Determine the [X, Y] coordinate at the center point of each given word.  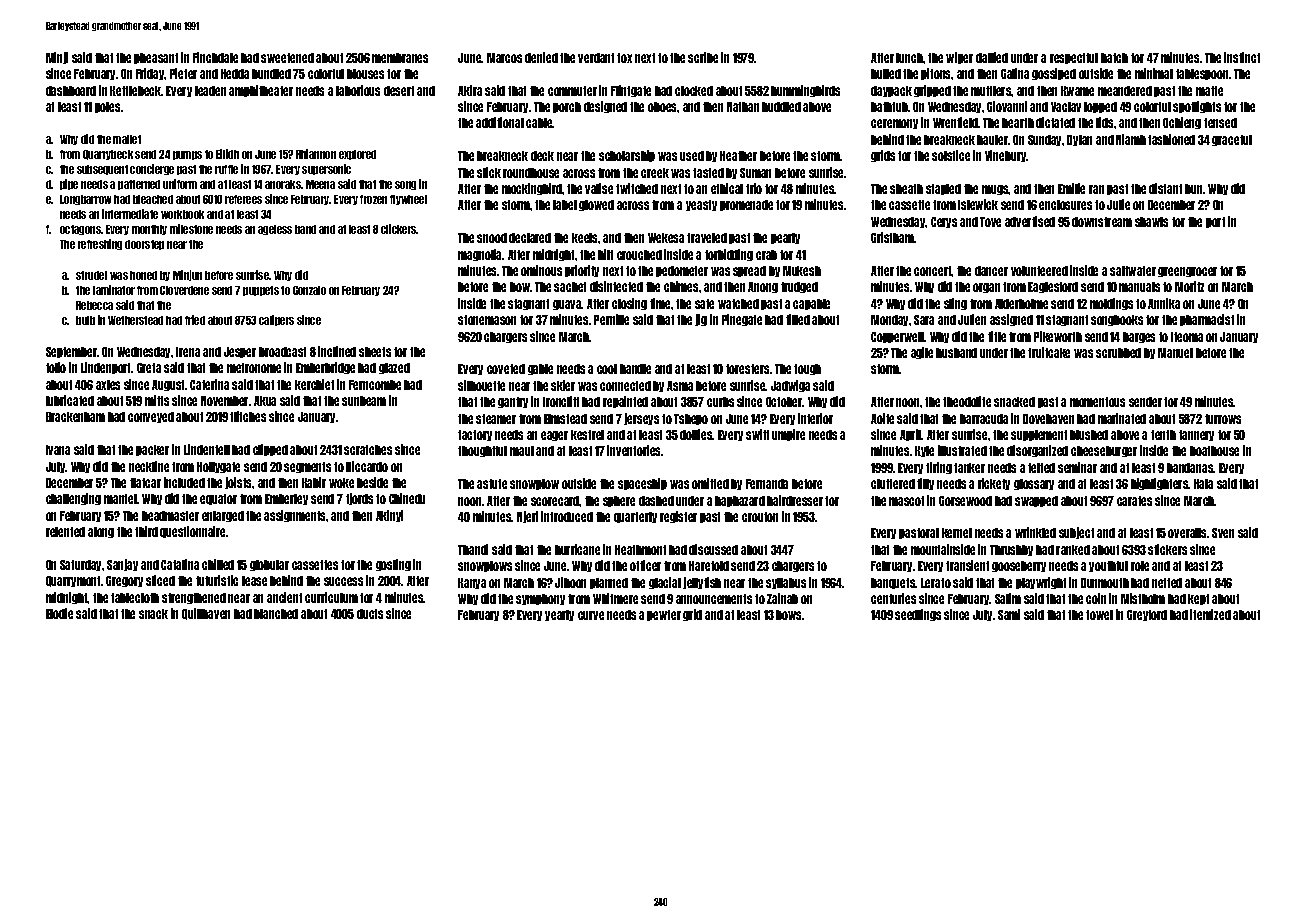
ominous [541, 270]
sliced [160, 580]
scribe [703, 57]
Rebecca [94, 305]
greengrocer [1187, 272]
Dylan [1079, 140]
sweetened [287, 58]
